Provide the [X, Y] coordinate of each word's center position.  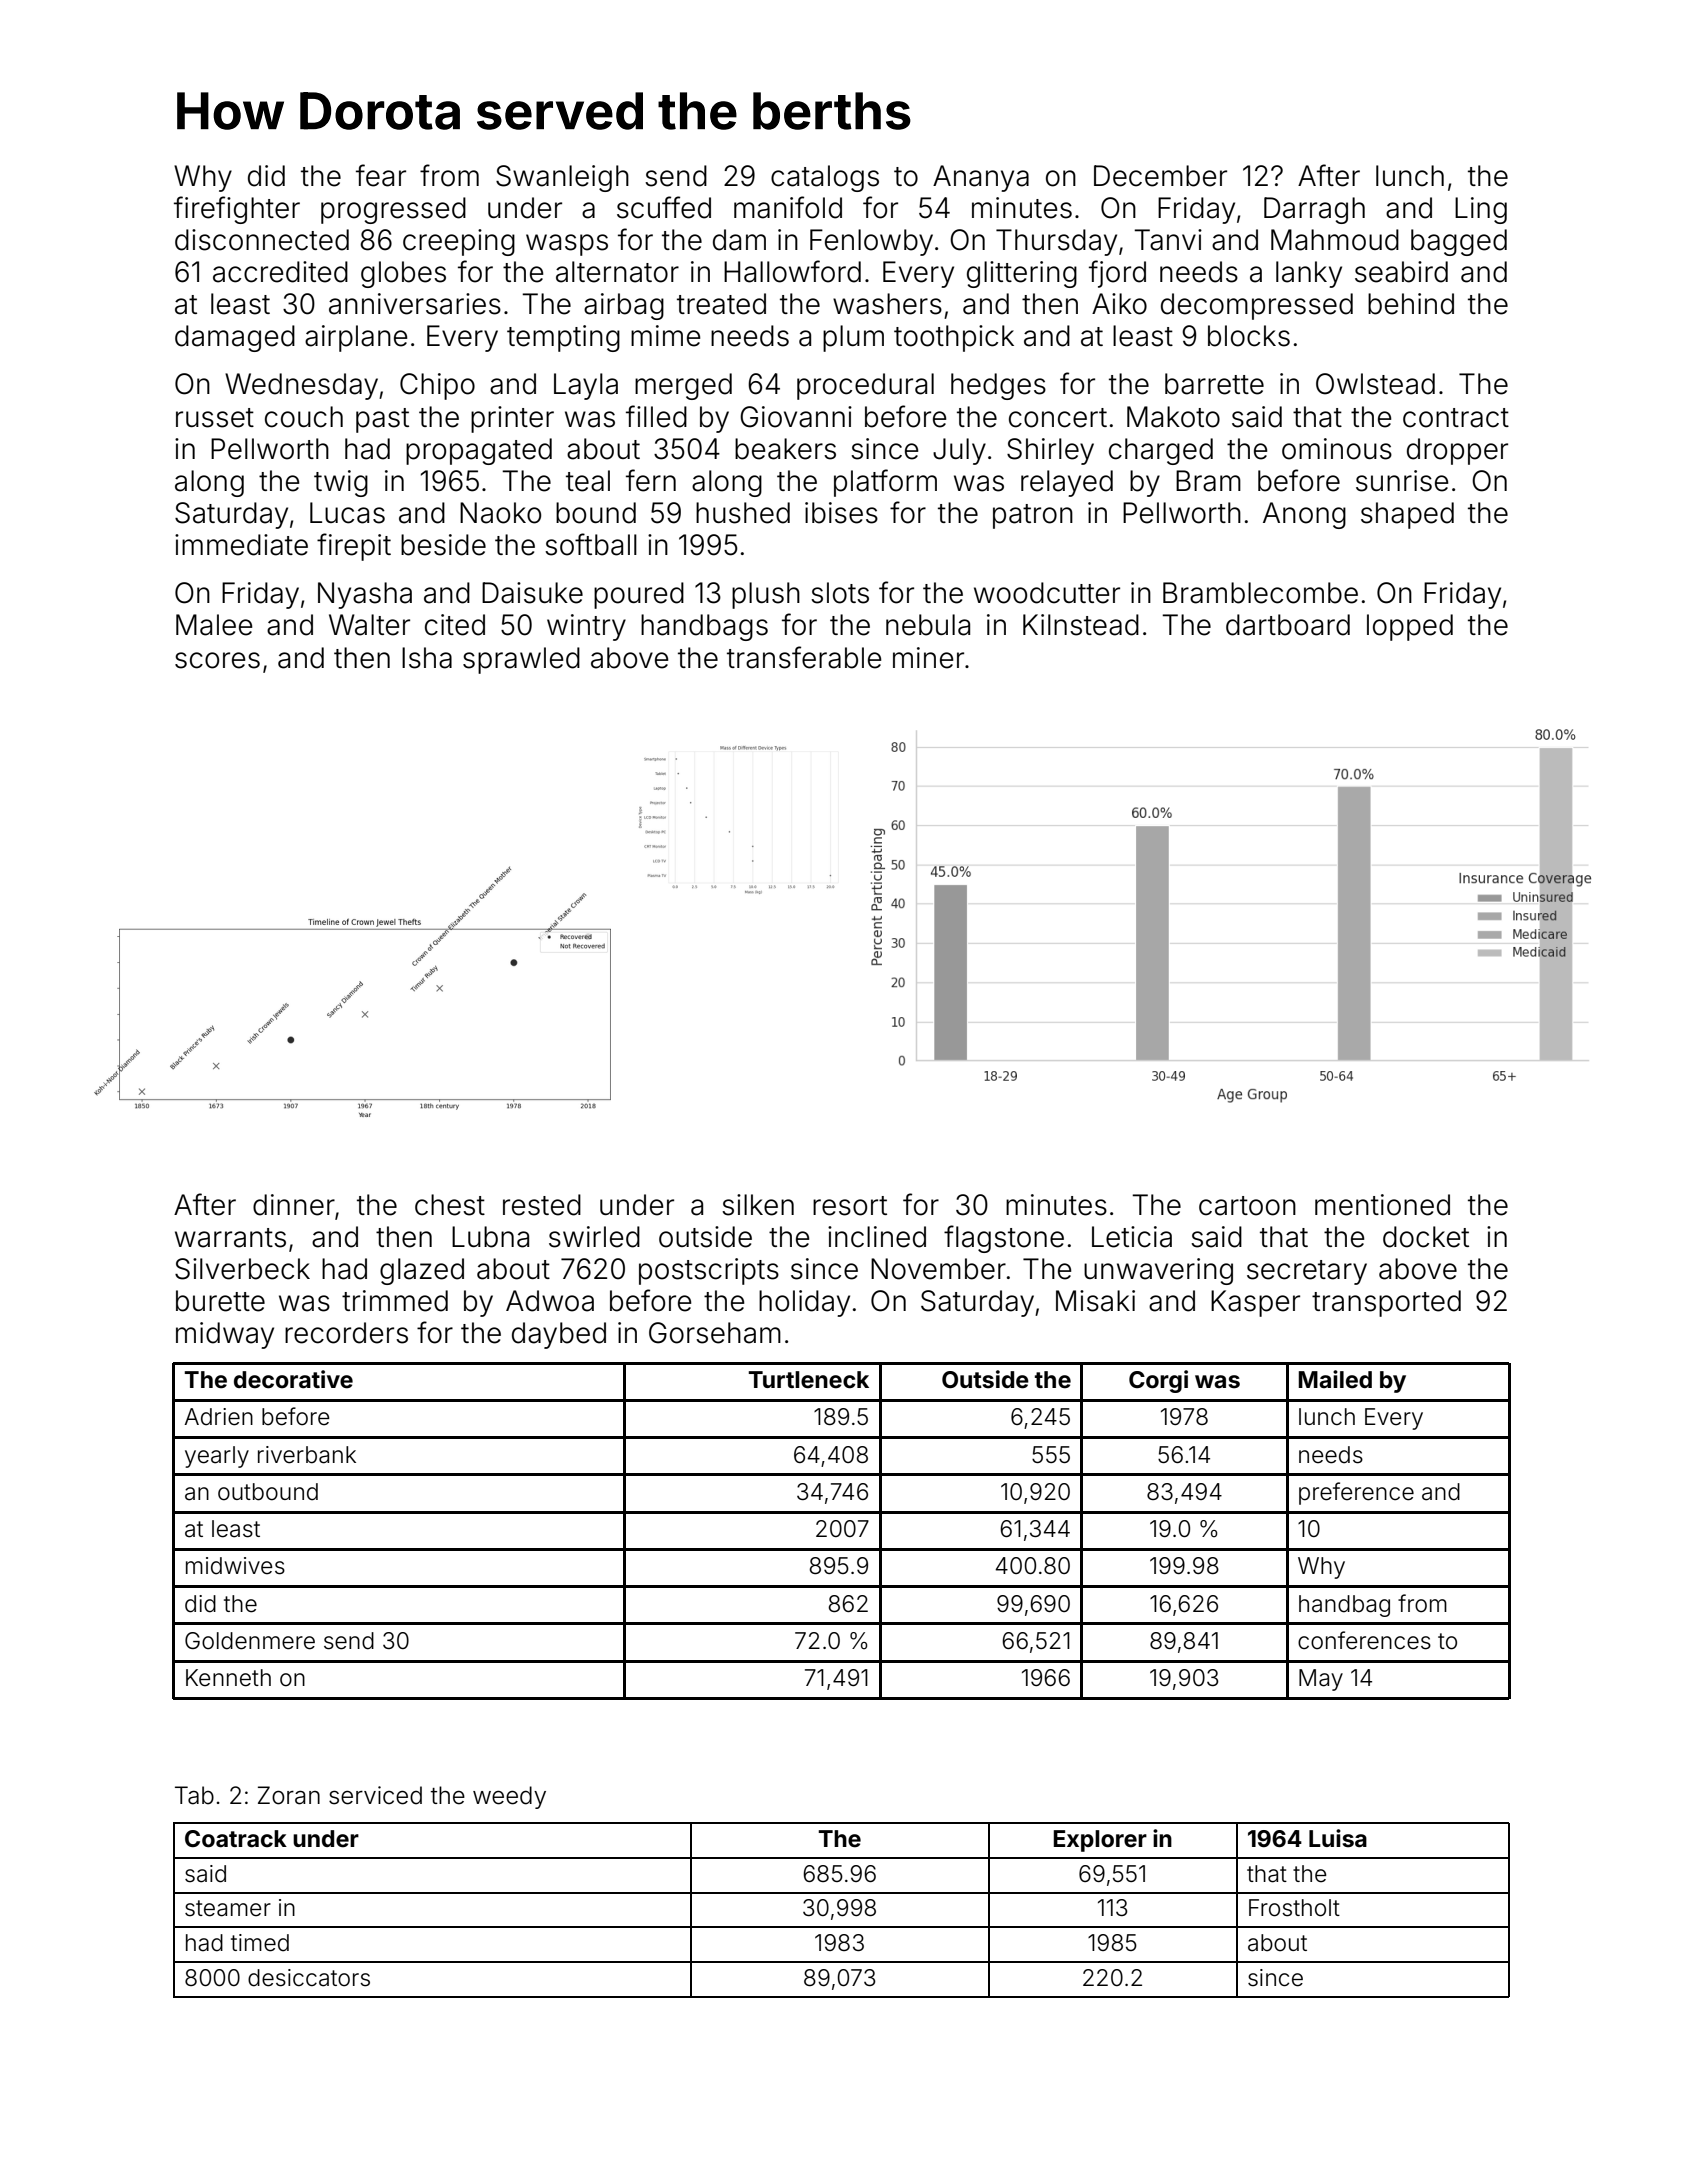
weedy [509, 1797]
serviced [375, 1795]
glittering [1022, 274]
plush [766, 595]
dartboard [1288, 625]
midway [225, 1335]
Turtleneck [809, 1380]
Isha [427, 658]
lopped [1410, 627]
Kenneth [228, 1678]
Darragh [1314, 210]
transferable [804, 657]
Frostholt [1294, 1908]
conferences [1364, 1640]
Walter [369, 625]
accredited [280, 272]
